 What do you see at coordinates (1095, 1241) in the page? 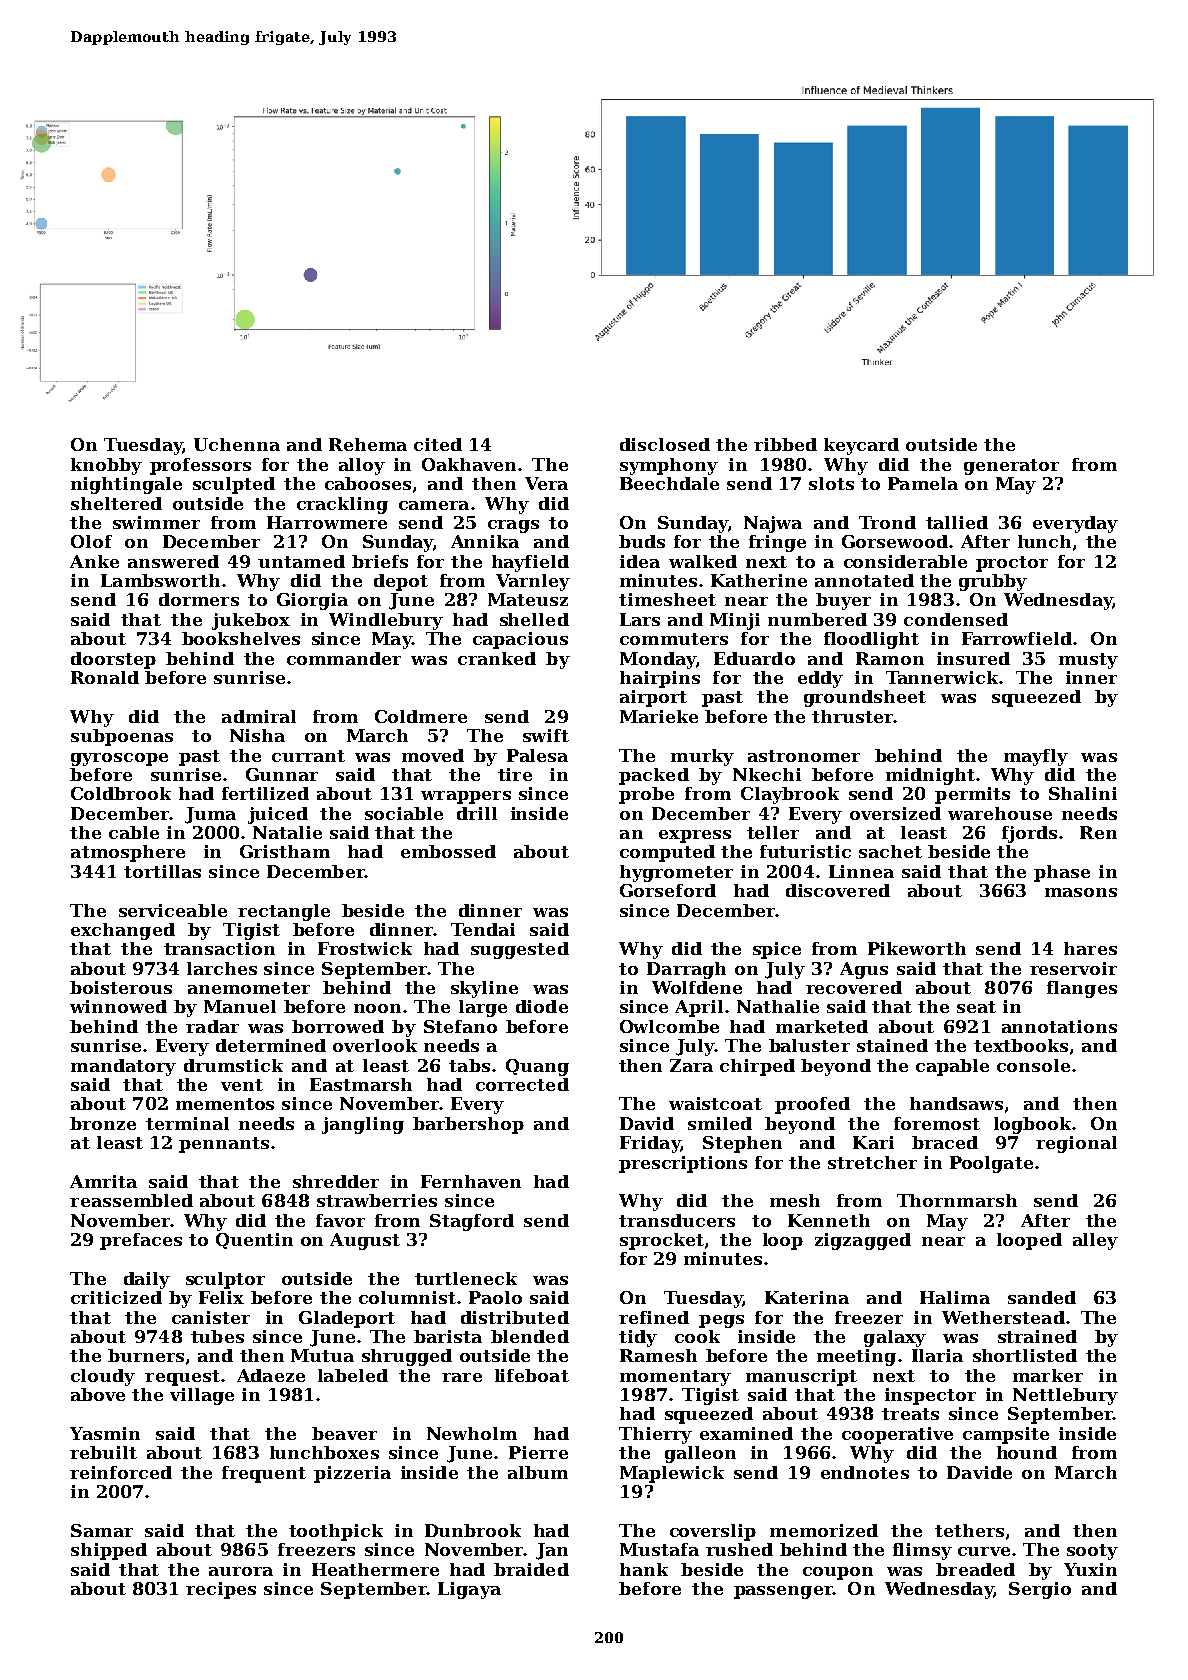
I see `alley` at bounding box center [1095, 1241].
